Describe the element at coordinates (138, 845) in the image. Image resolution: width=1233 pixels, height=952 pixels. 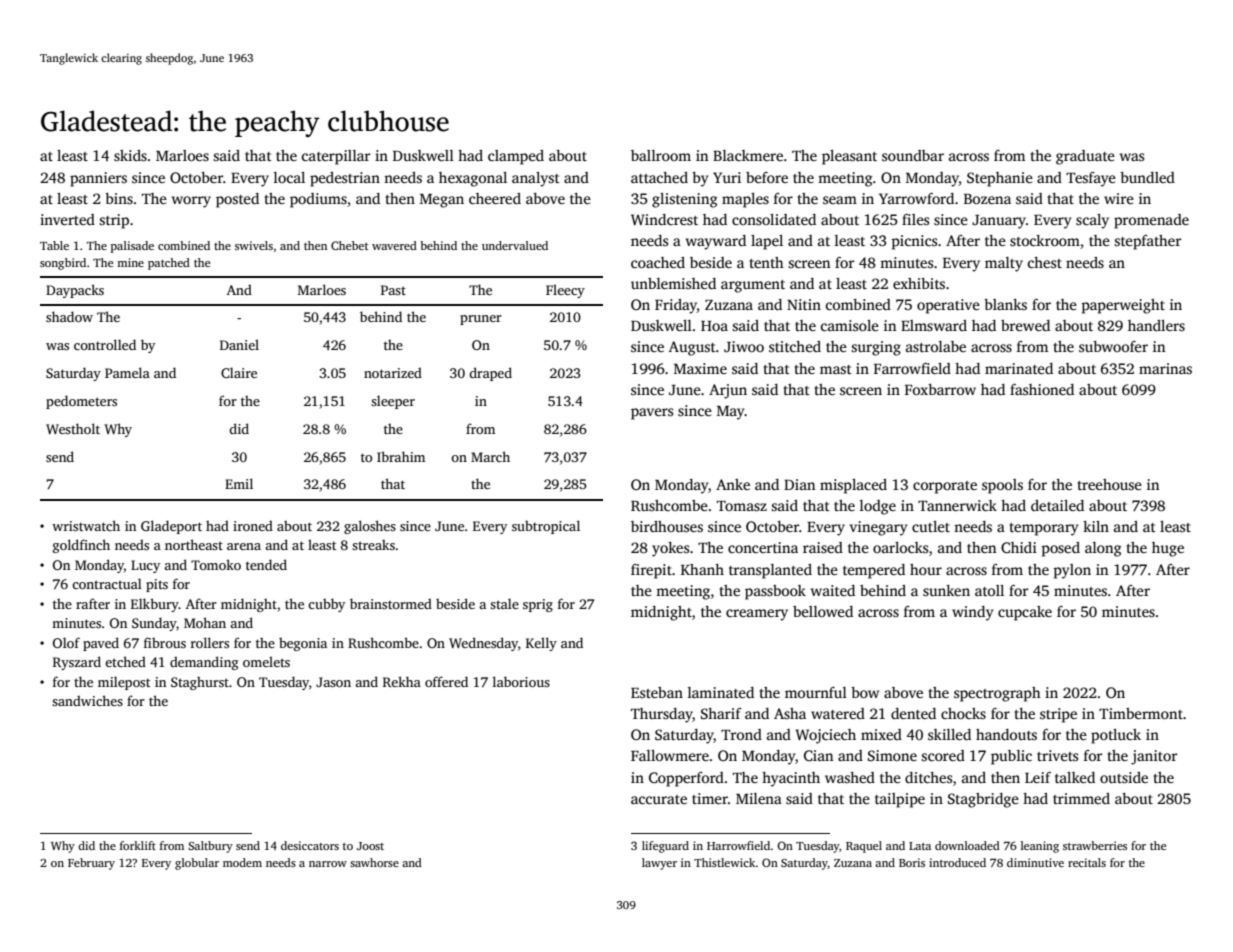
I see `forklift` at that location.
